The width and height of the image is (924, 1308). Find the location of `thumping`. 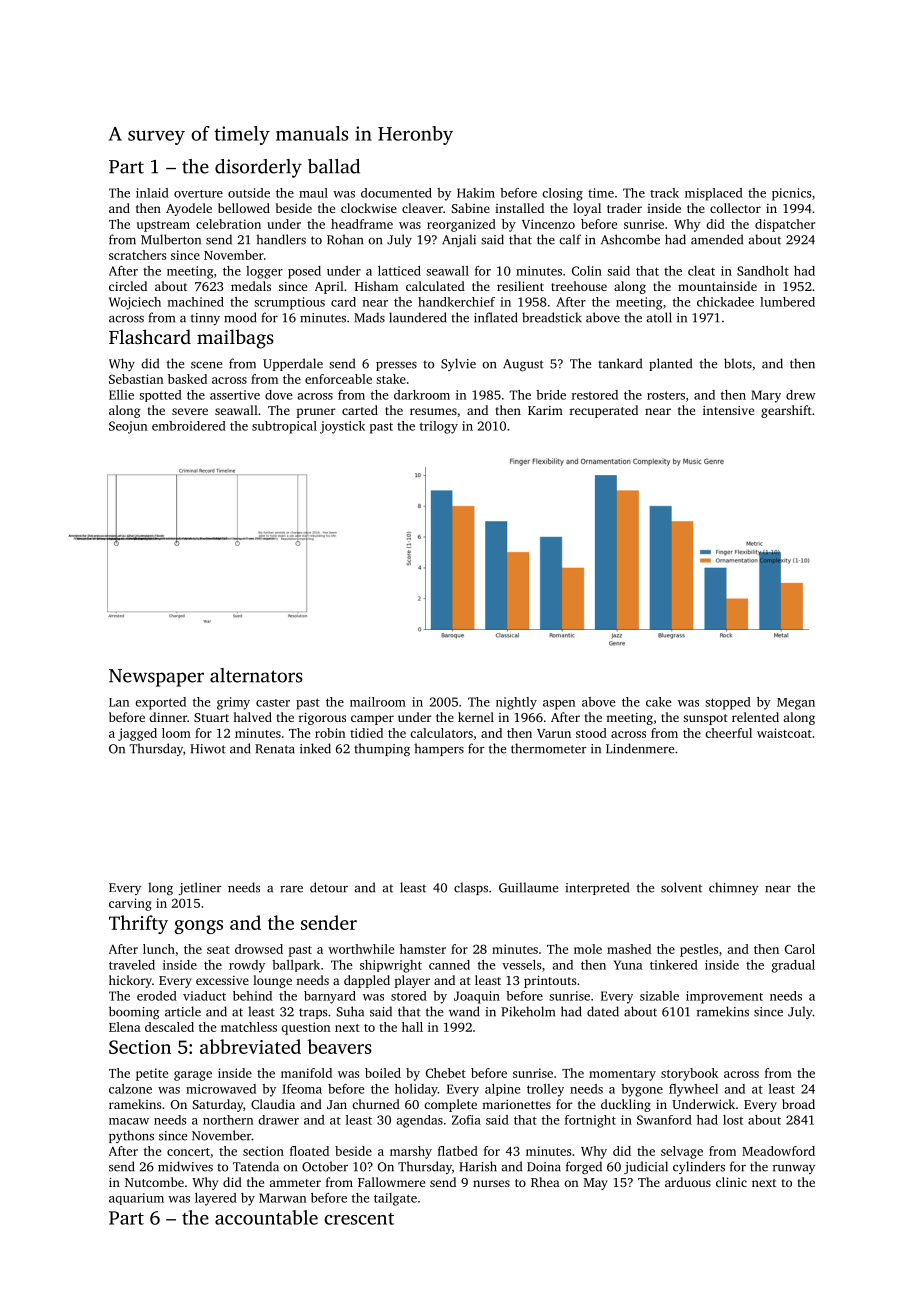

thumping is located at coordinates (382, 750).
